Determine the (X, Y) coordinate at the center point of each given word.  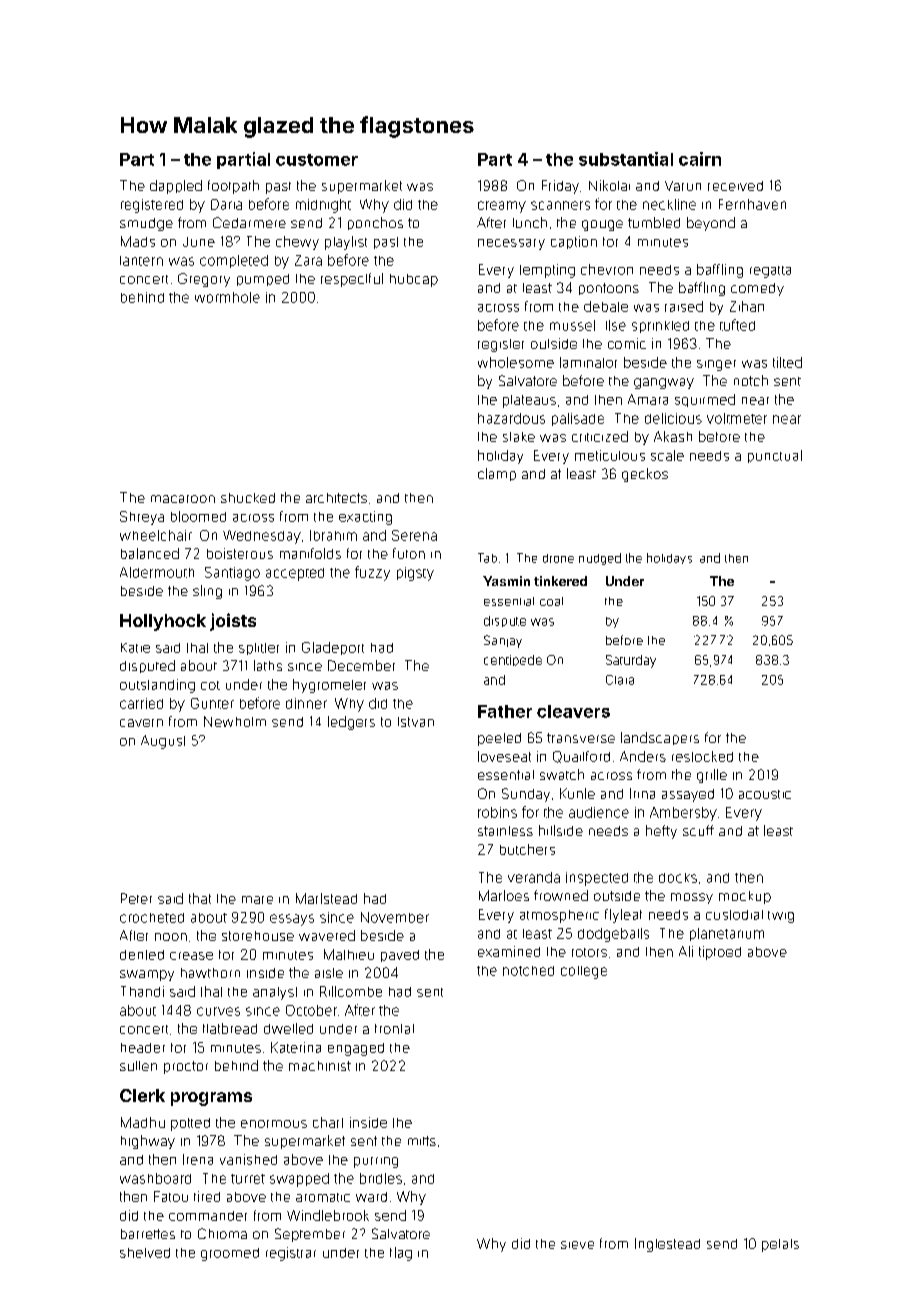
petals (780, 1245)
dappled (176, 187)
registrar (291, 1254)
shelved (145, 1253)
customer (317, 160)
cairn (700, 159)
